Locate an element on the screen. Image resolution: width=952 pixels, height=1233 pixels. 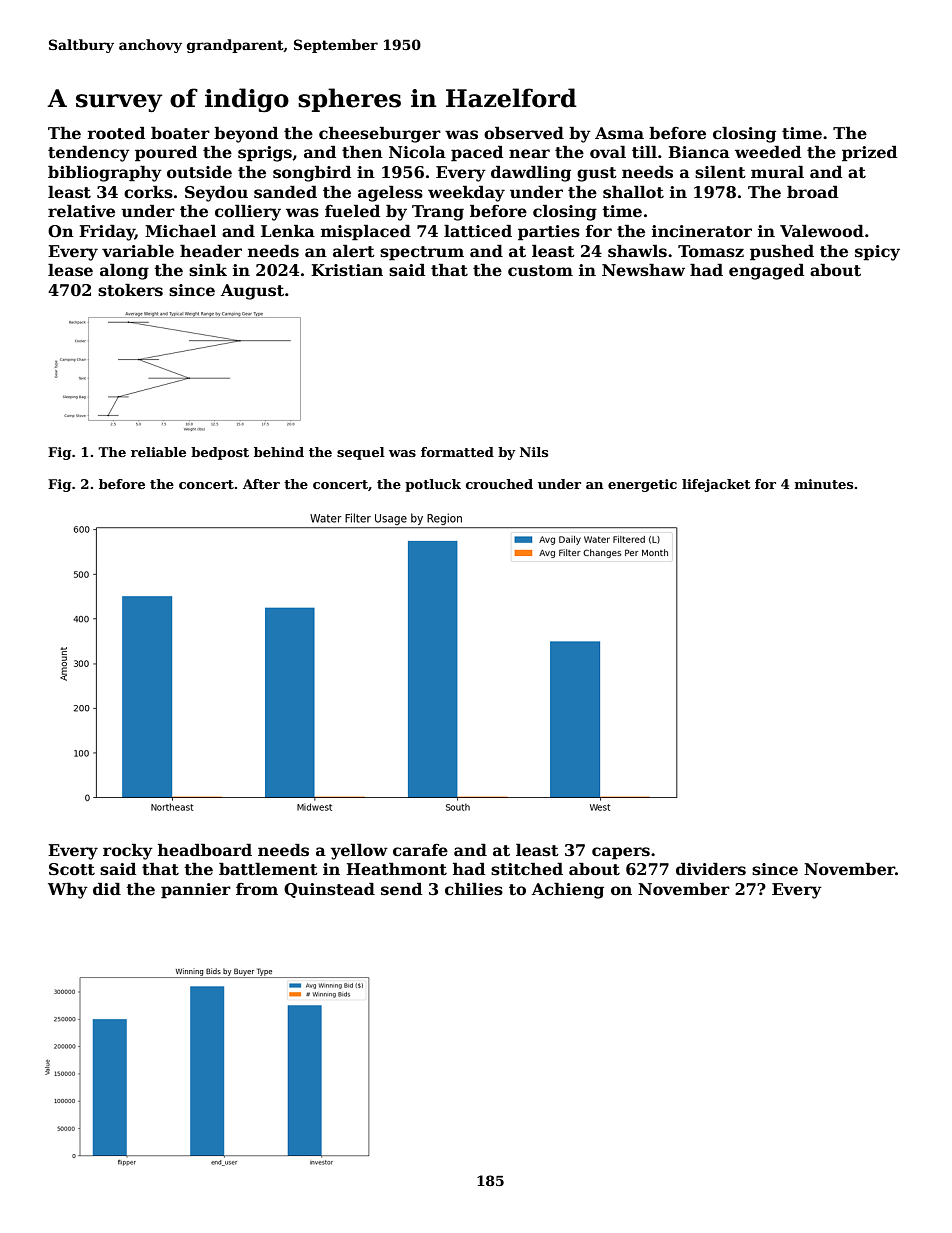
After is located at coordinates (261, 484).
